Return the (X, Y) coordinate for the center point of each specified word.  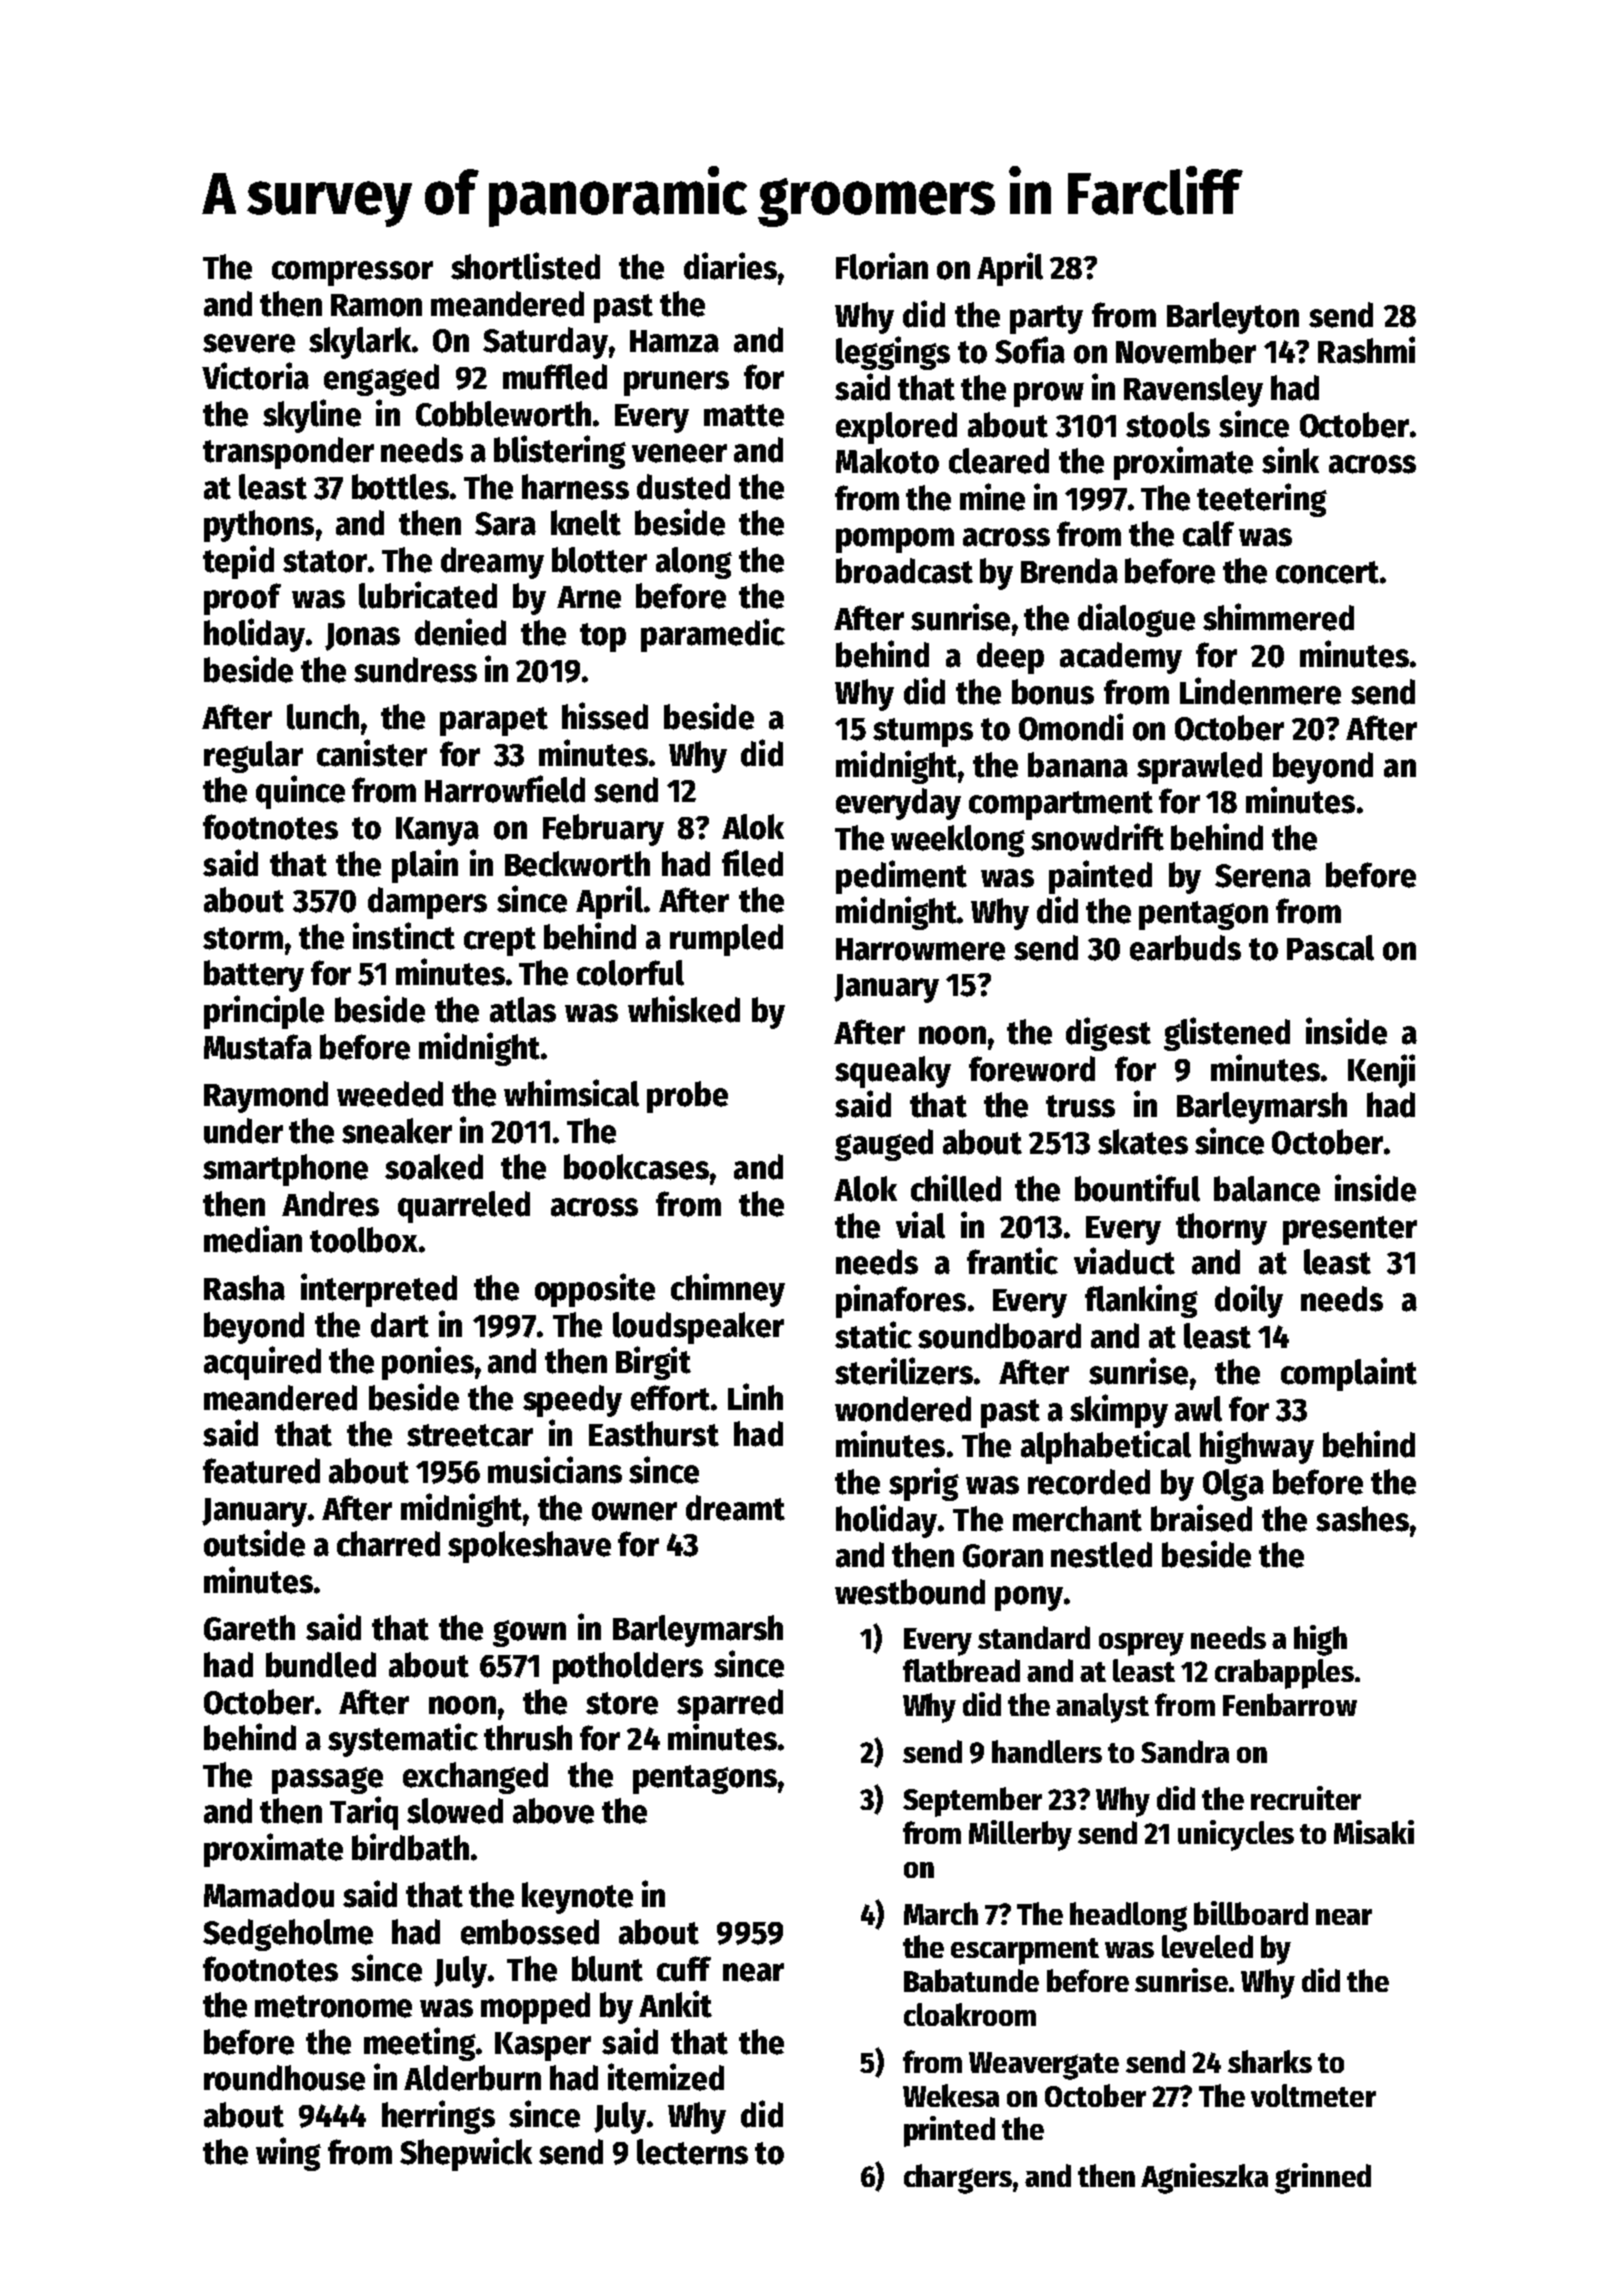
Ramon (376, 305)
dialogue (1136, 620)
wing (288, 2154)
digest (1108, 1034)
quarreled (464, 1207)
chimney (728, 1290)
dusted (683, 487)
